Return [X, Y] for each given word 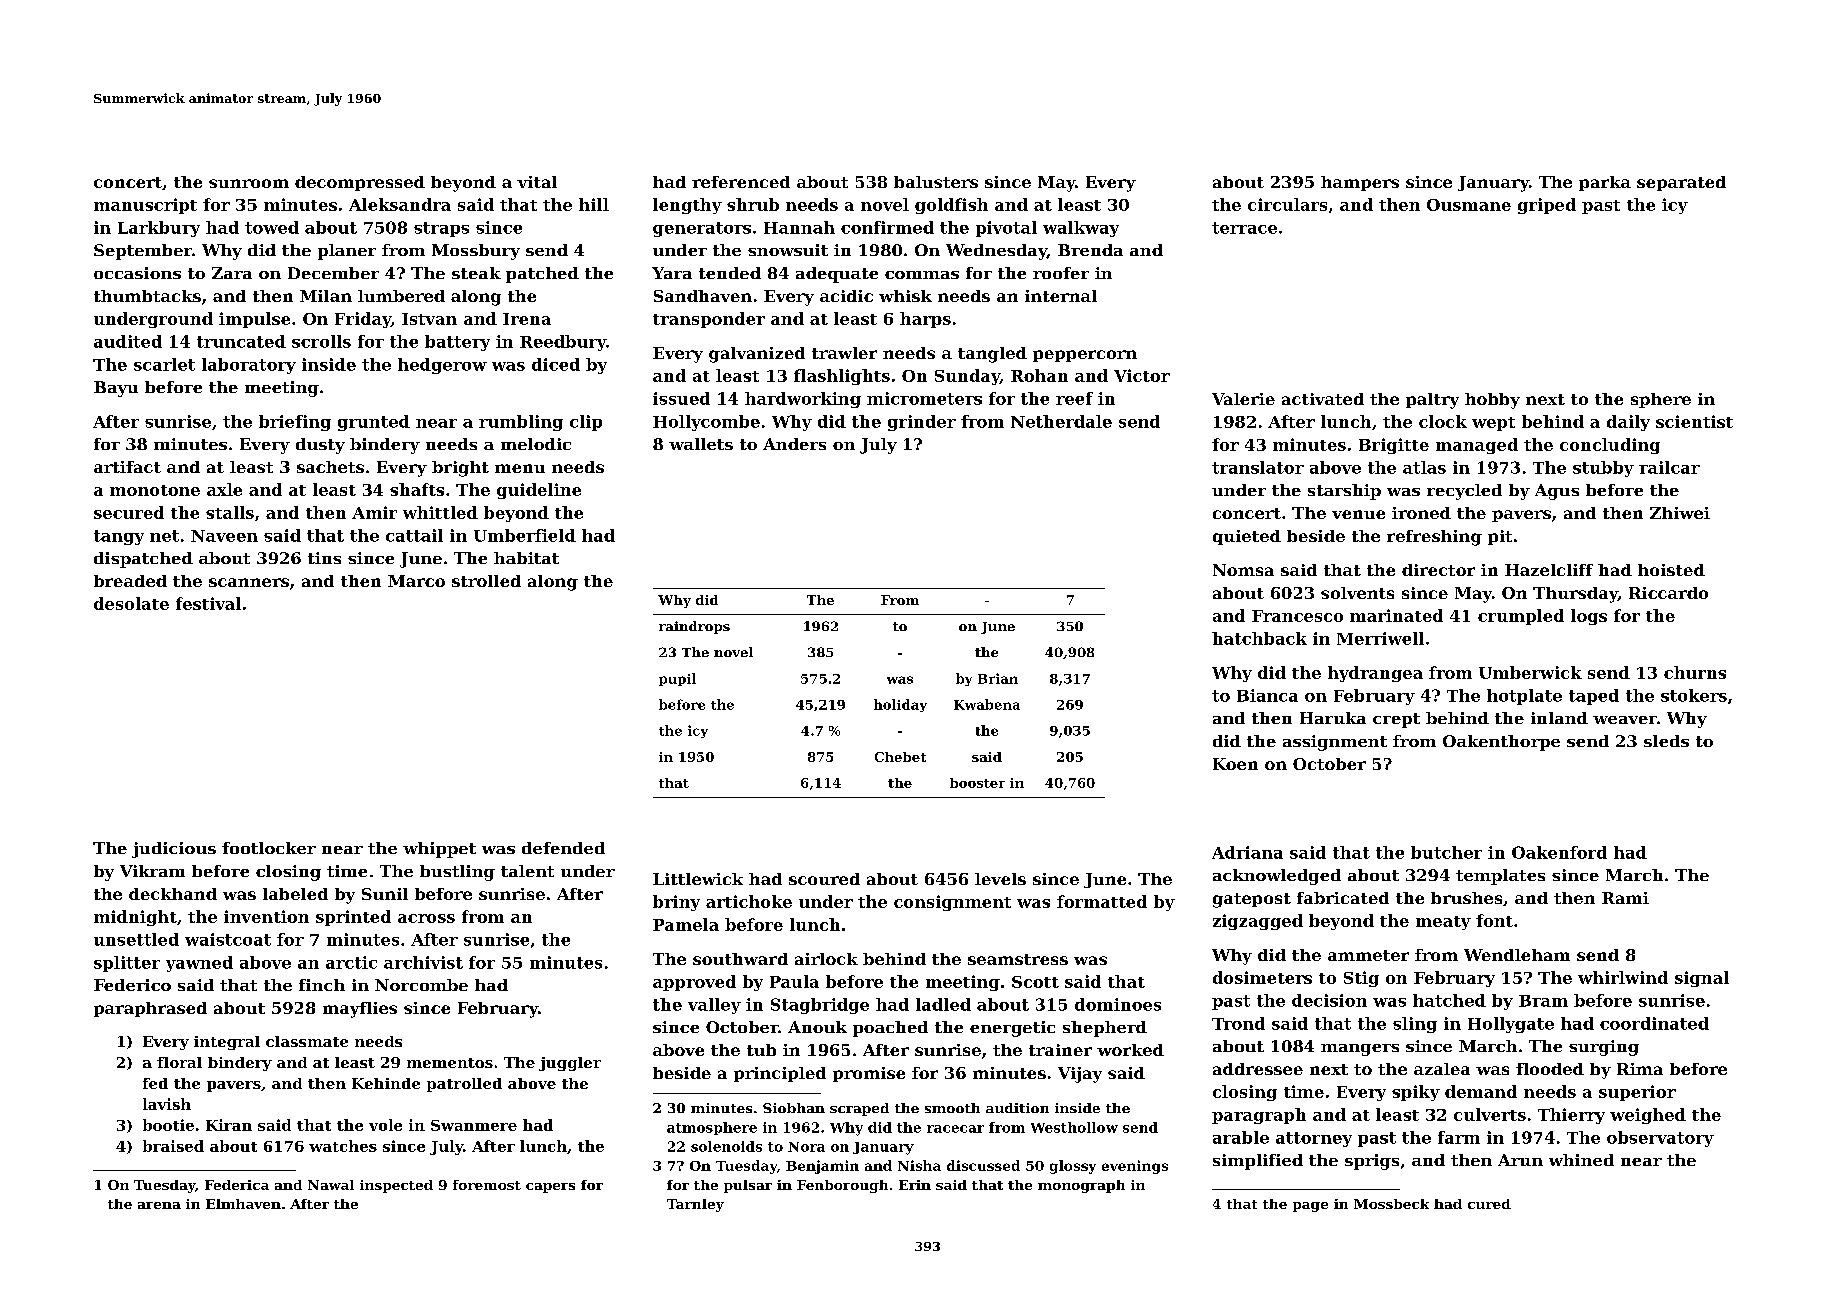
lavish [167, 1104]
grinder [922, 423]
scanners [249, 582]
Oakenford [1559, 852]
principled [780, 1074]
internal [1061, 296]
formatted [1102, 901]
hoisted [1671, 570]
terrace [1244, 228]
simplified [1258, 1162]
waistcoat [228, 939]
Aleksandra [400, 204]
